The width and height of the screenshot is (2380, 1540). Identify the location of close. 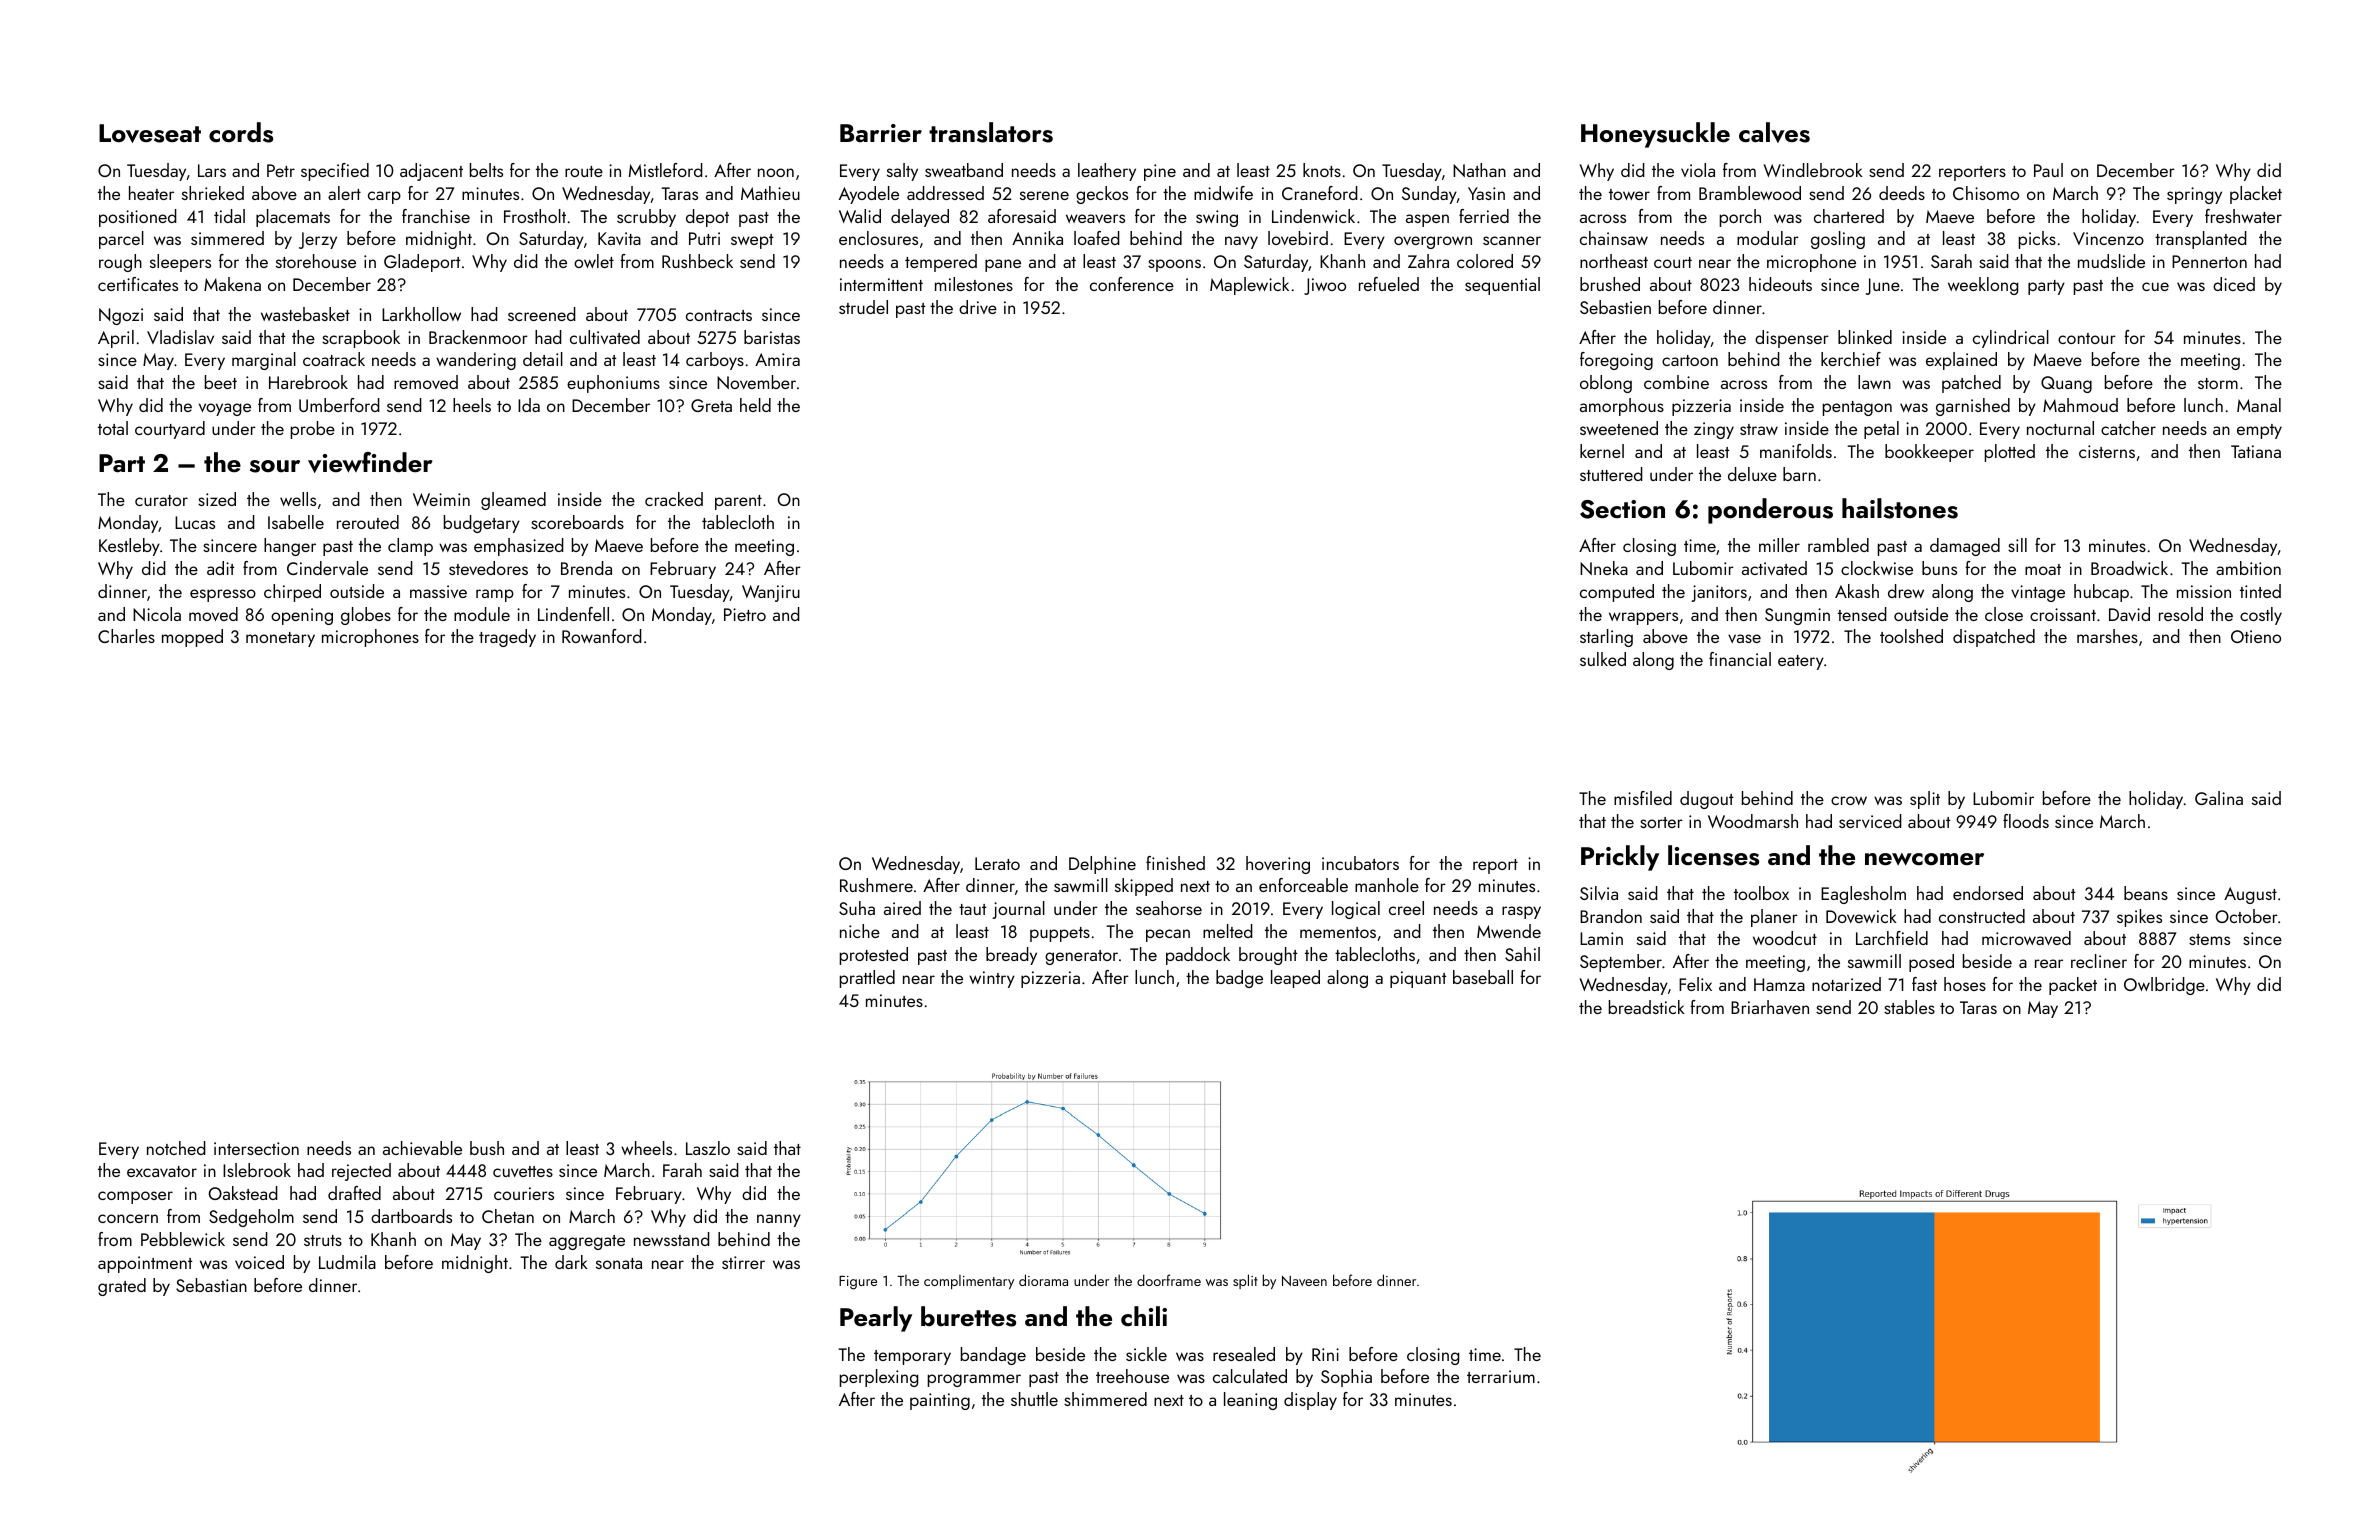
(2004, 614).
